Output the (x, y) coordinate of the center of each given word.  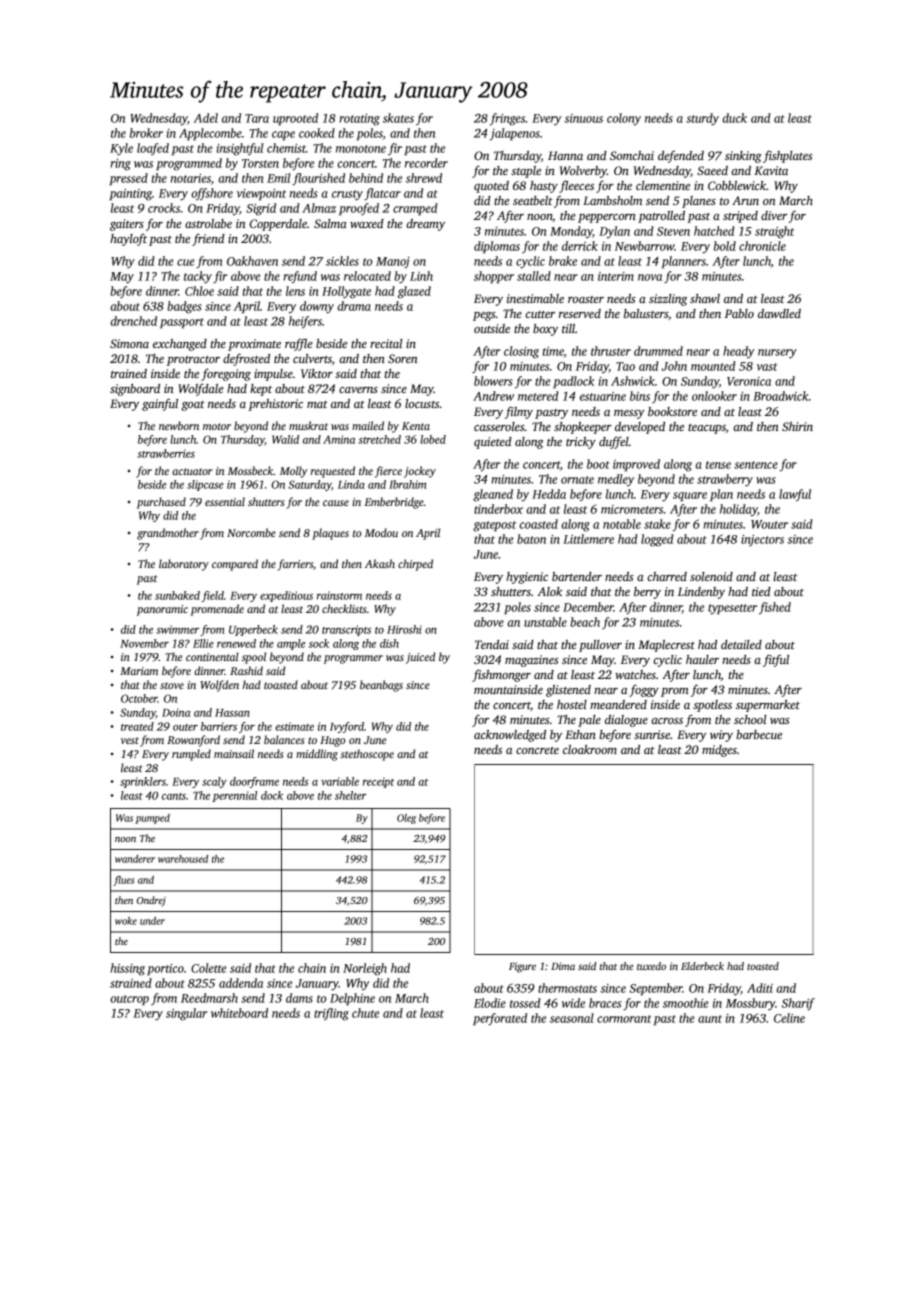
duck (734, 118)
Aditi (760, 988)
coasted (538, 524)
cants (174, 796)
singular (186, 1014)
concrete (537, 750)
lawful (795, 495)
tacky (198, 277)
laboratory (184, 565)
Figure (522, 967)
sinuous (584, 118)
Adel (206, 118)
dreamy (425, 225)
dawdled (779, 313)
